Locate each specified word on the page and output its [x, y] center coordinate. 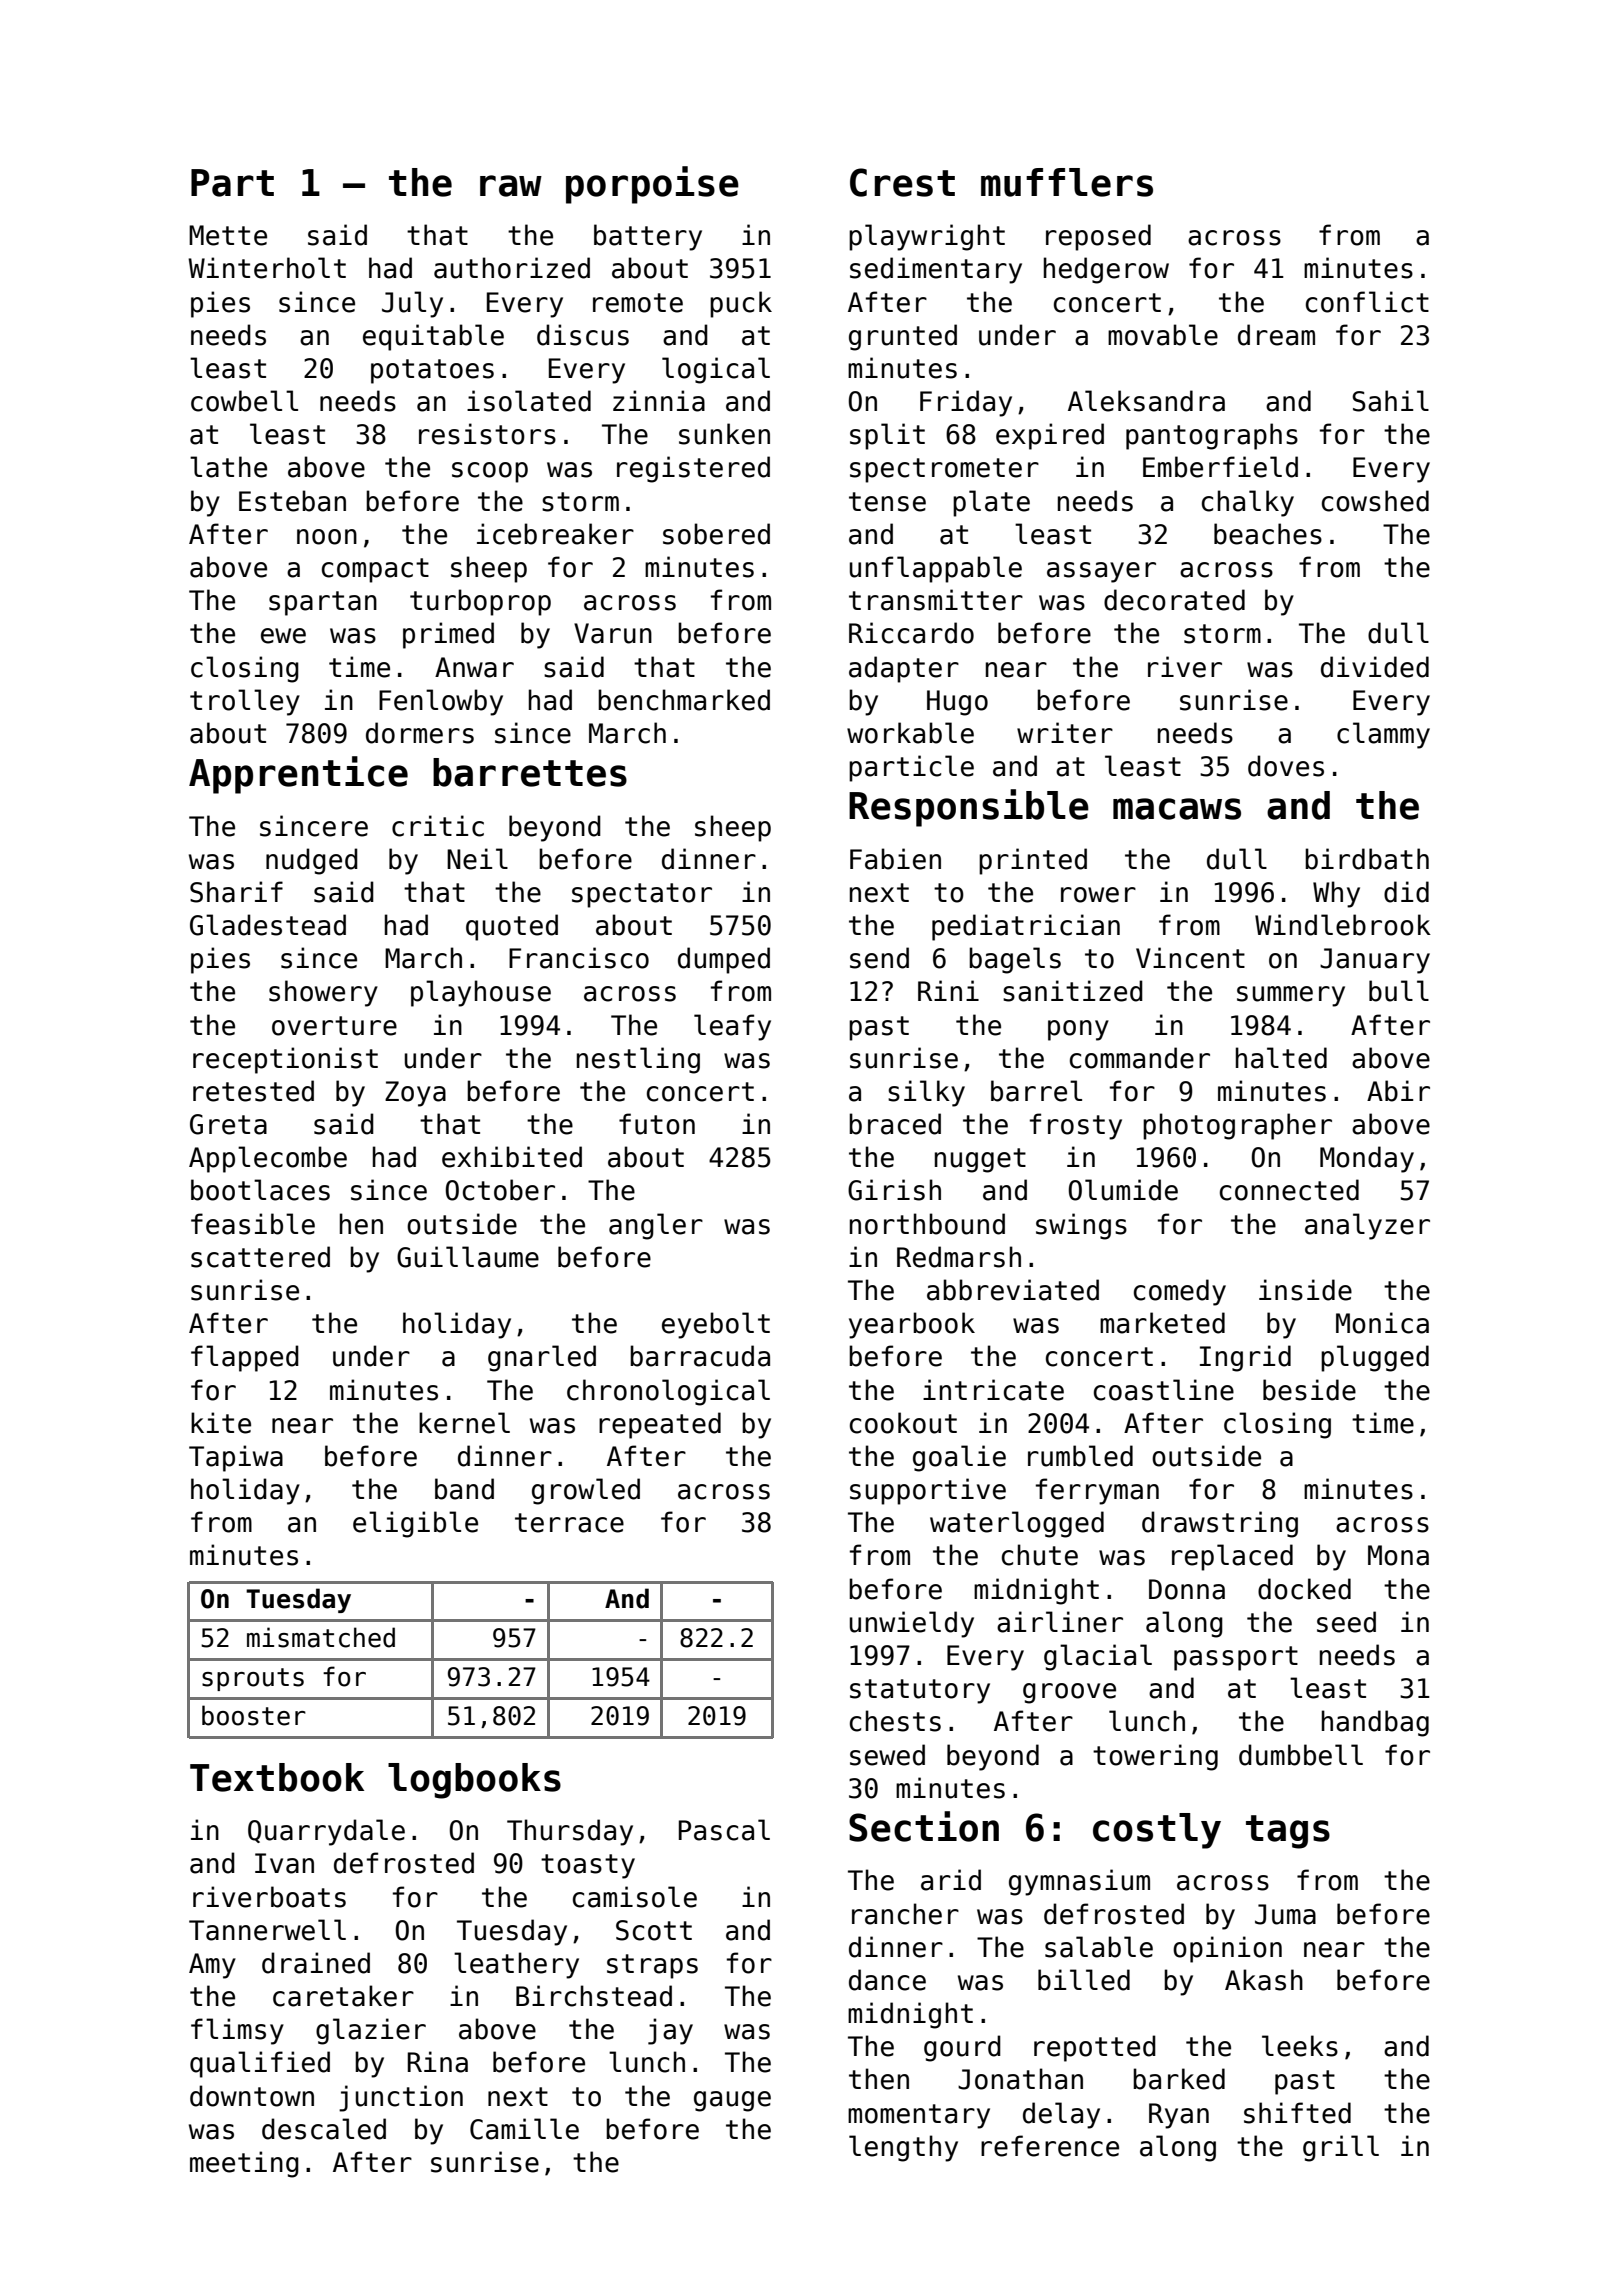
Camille [524, 2129]
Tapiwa [236, 1458]
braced [895, 1124]
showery [323, 993]
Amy [212, 1966]
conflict [1367, 302]
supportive [928, 1491]
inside [1305, 1290]
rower [1098, 895]
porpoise [652, 185]
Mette [228, 235]
